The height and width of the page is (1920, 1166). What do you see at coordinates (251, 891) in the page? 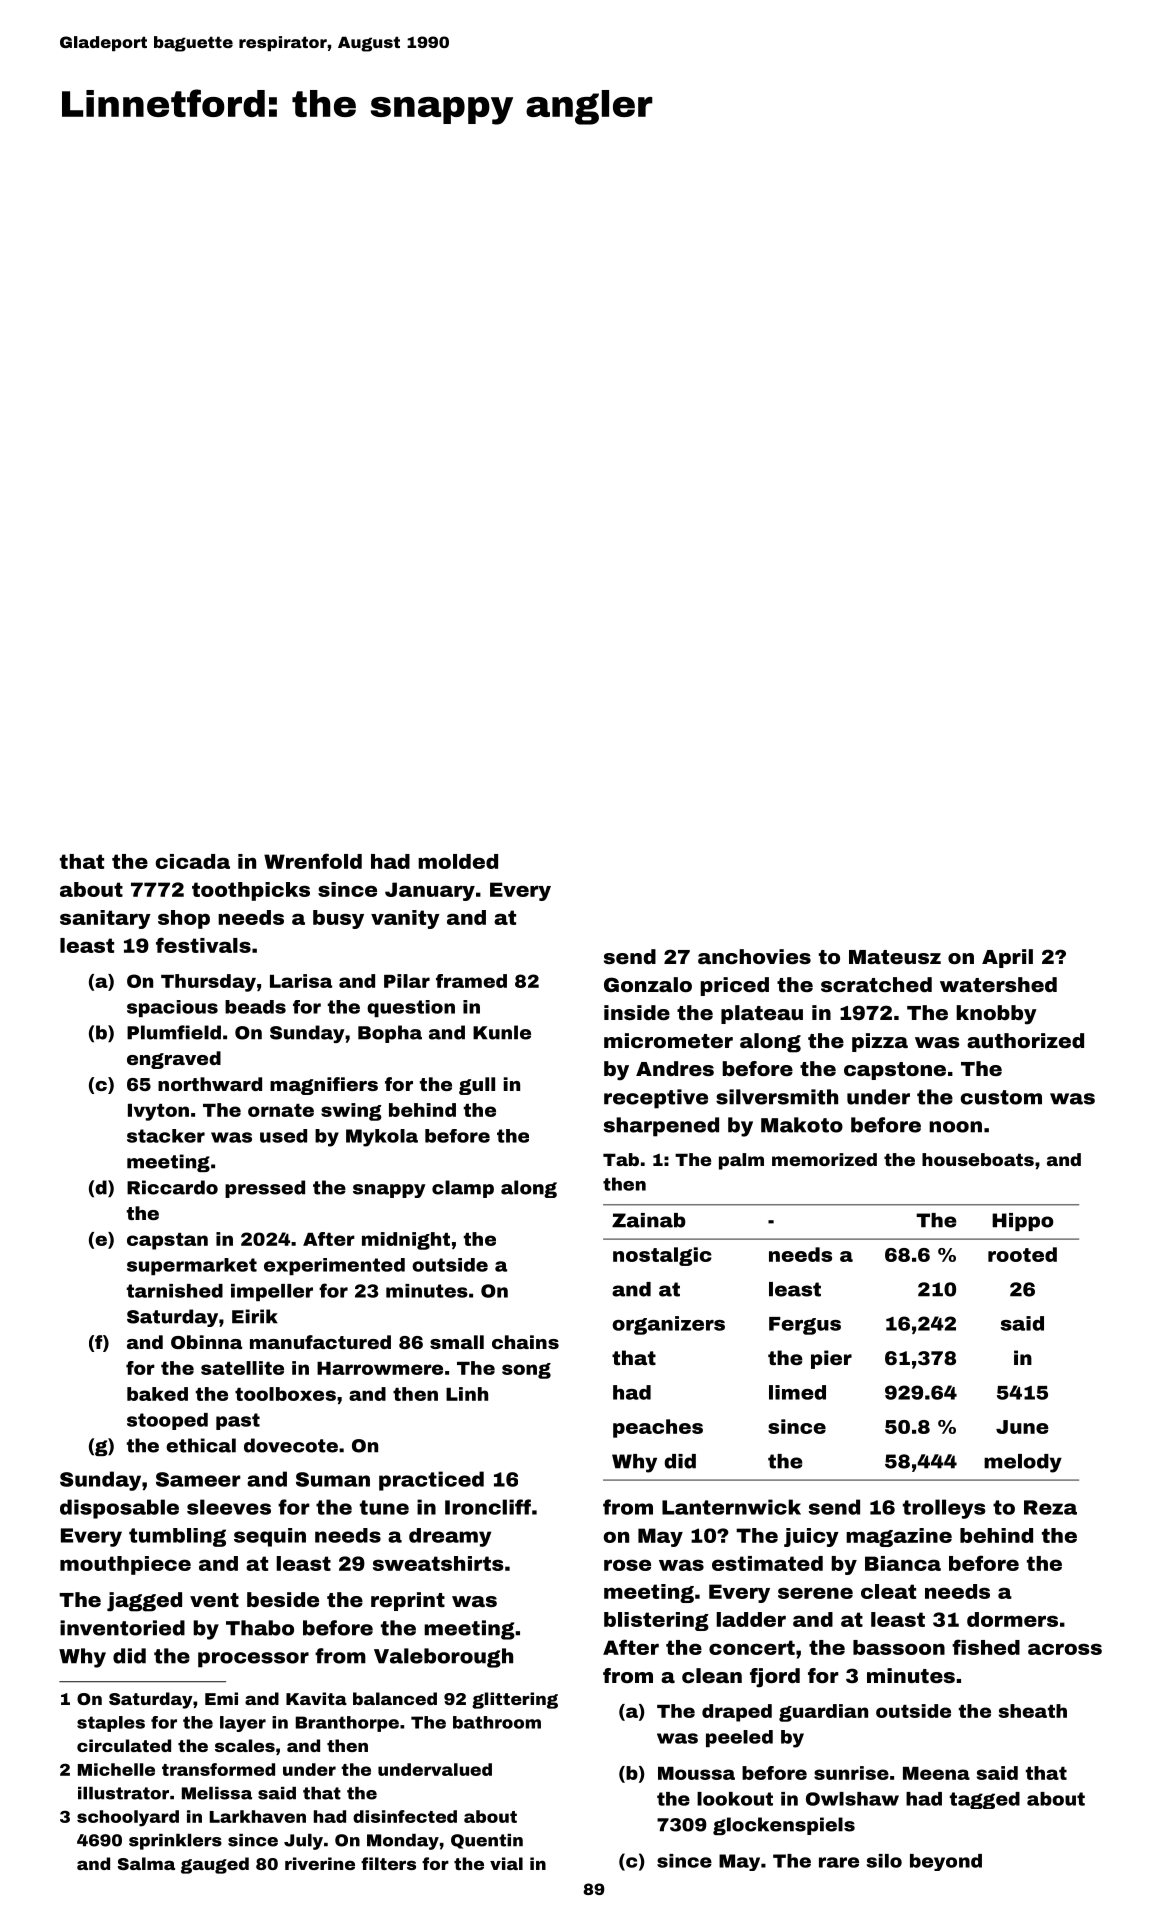
I see `toothpicks` at bounding box center [251, 891].
